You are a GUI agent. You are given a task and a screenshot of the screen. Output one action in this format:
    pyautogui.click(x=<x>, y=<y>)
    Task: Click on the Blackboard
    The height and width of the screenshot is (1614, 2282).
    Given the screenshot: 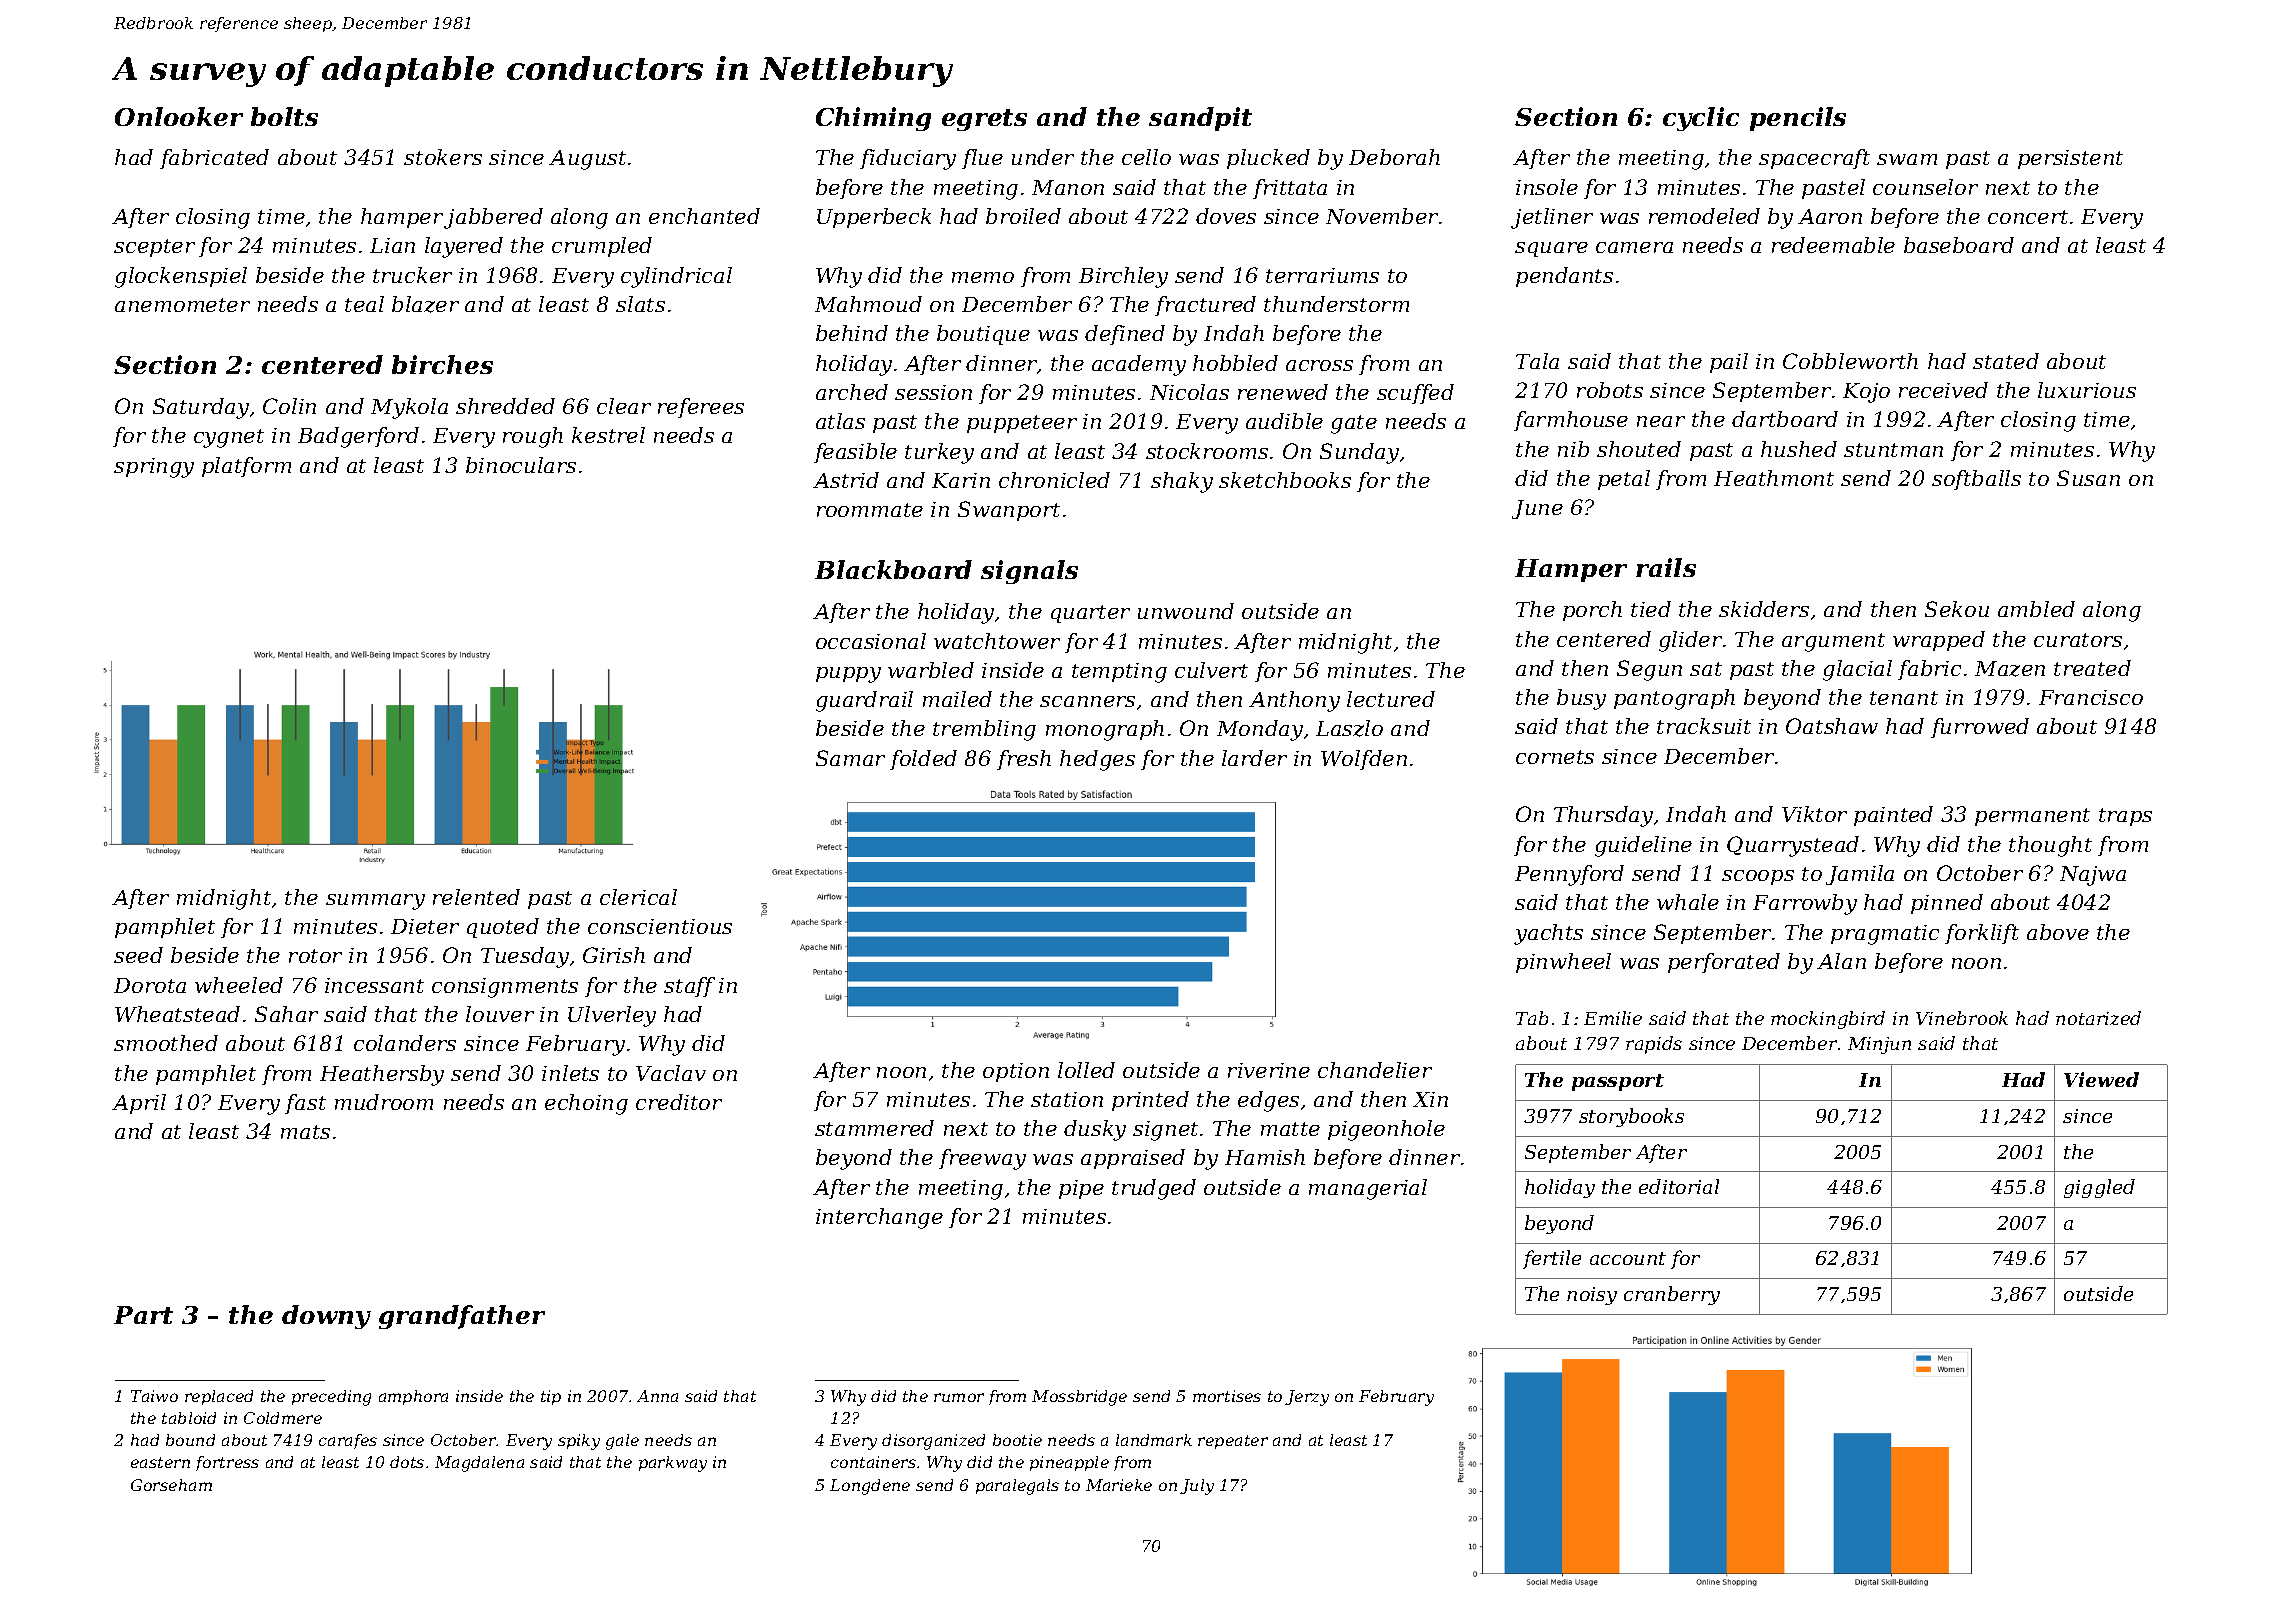 What is the action you would take?
    pyautogui.click(x=893, y=569)
